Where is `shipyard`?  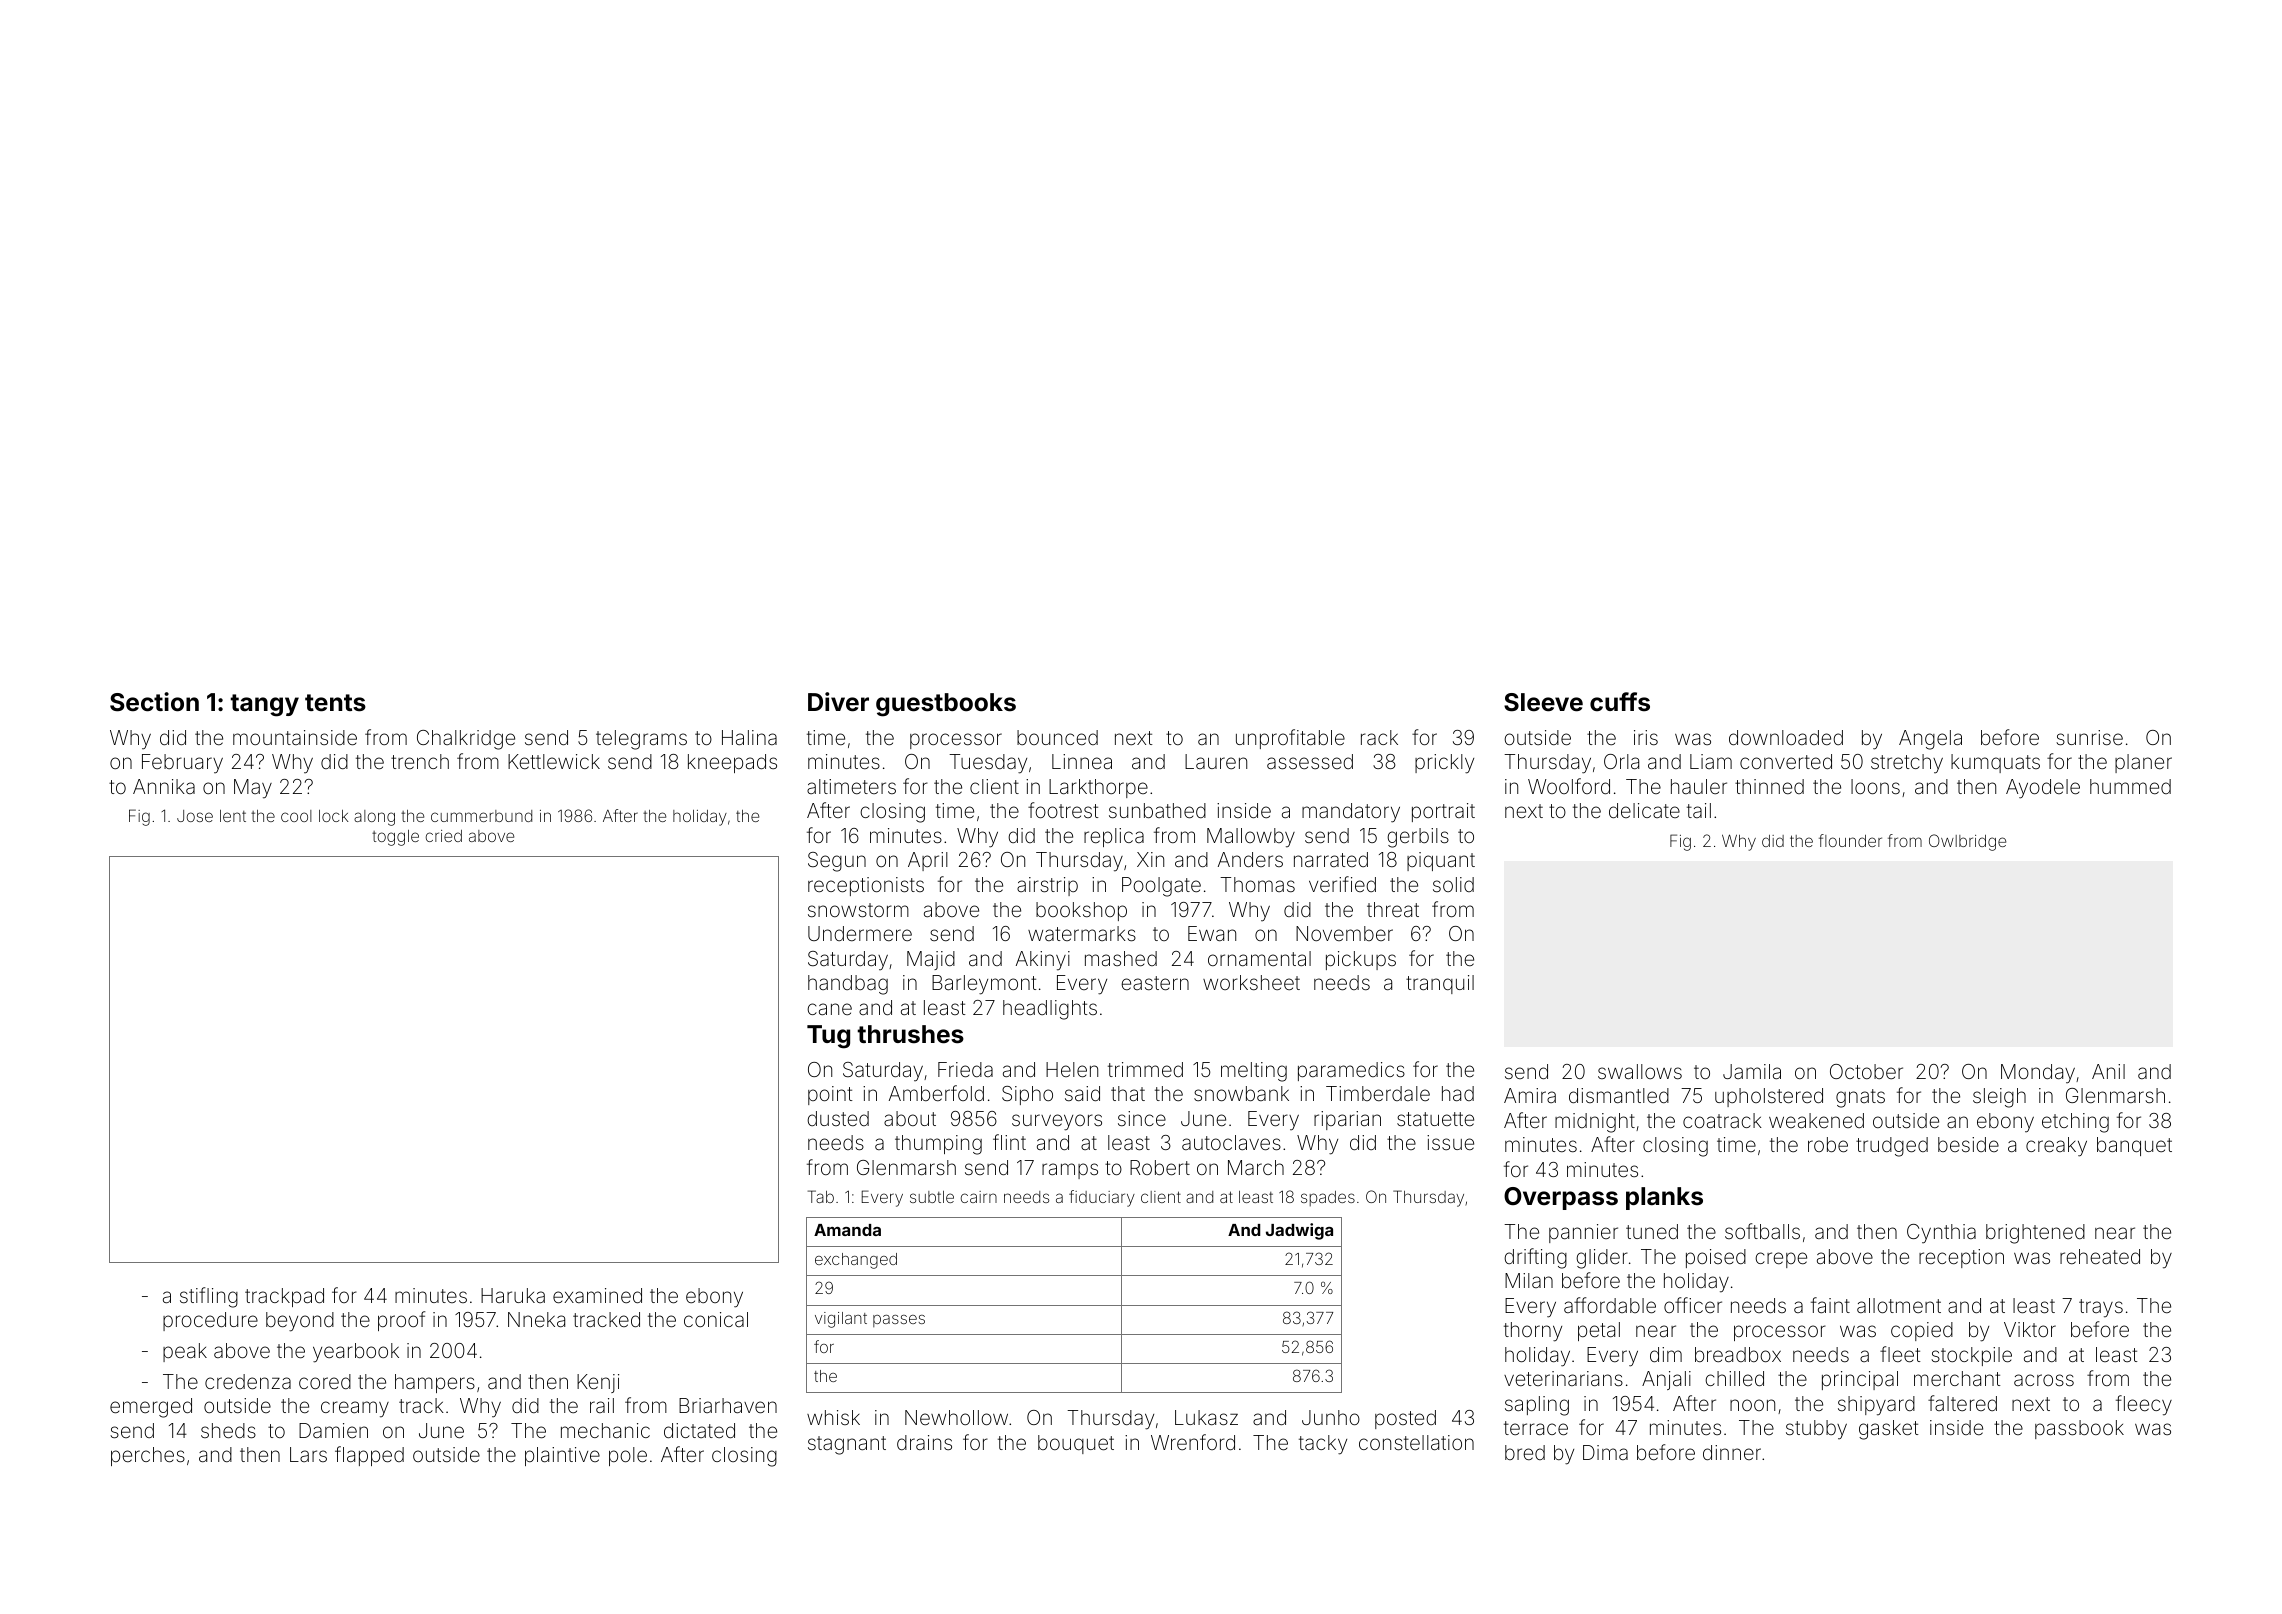 shipyard is located at coordinates (1876, 1406).
